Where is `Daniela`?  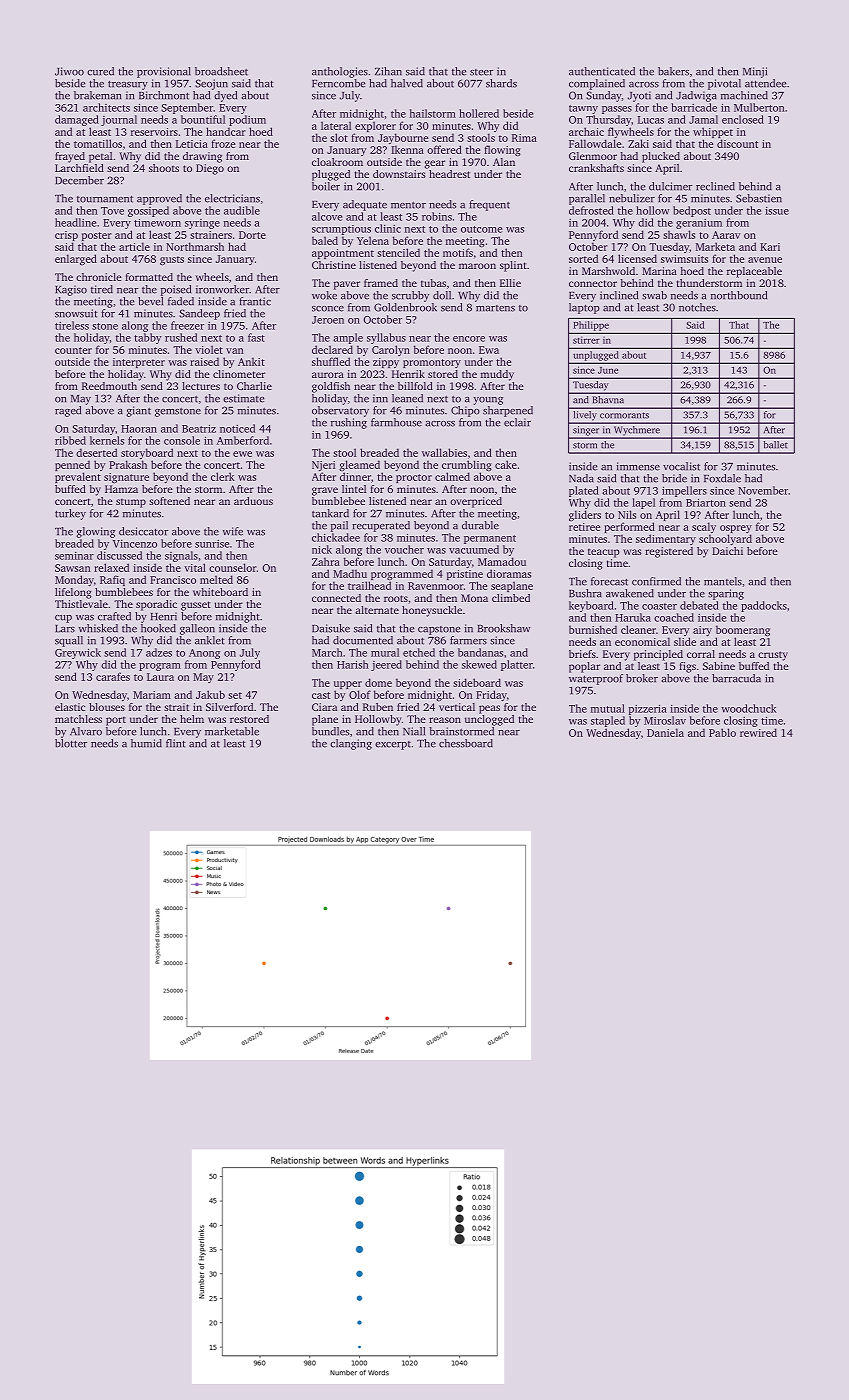
Daniela is located at coordinates (665, 732).
